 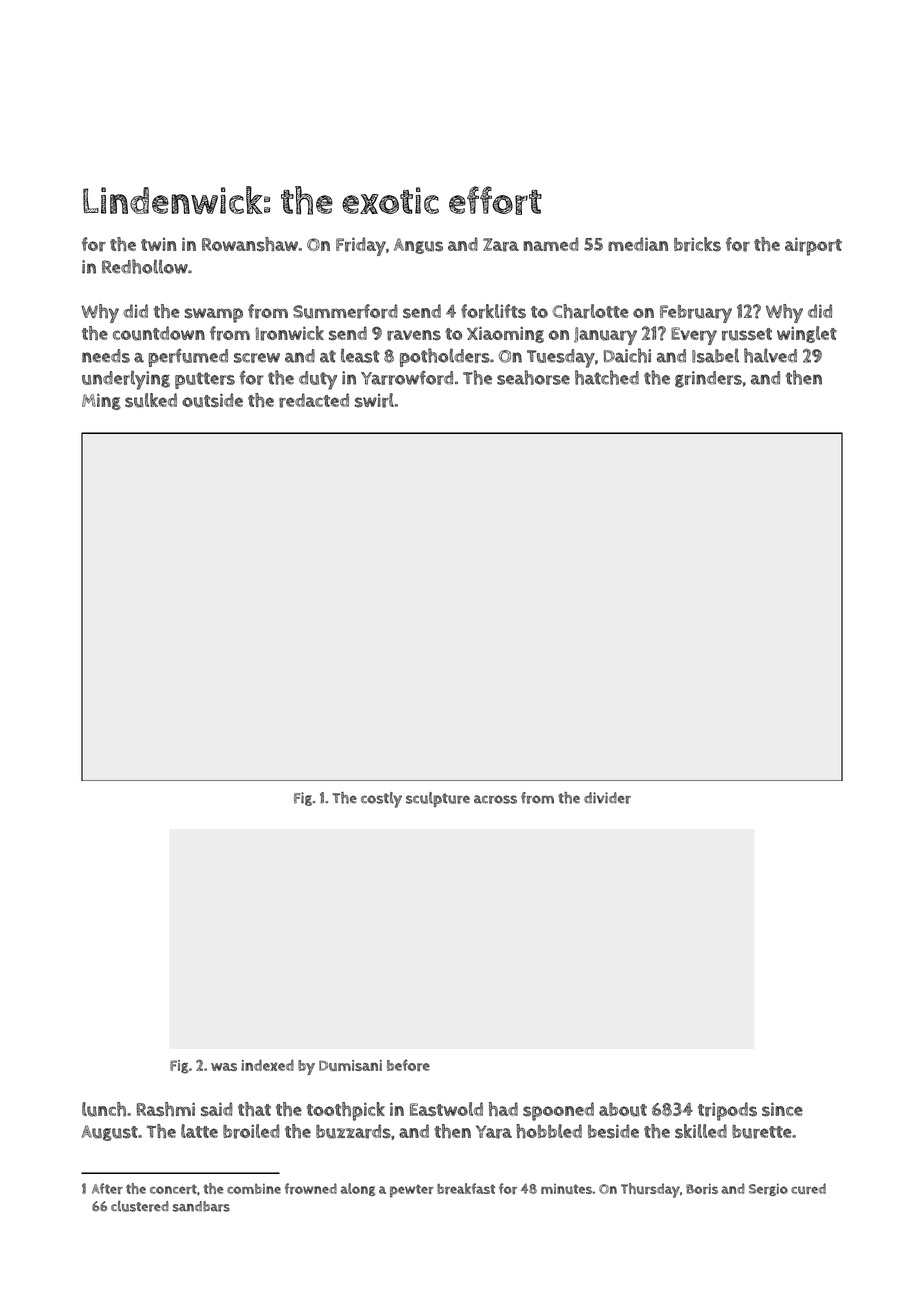 I want to click on minutes, so click(x=566, y=1189).
